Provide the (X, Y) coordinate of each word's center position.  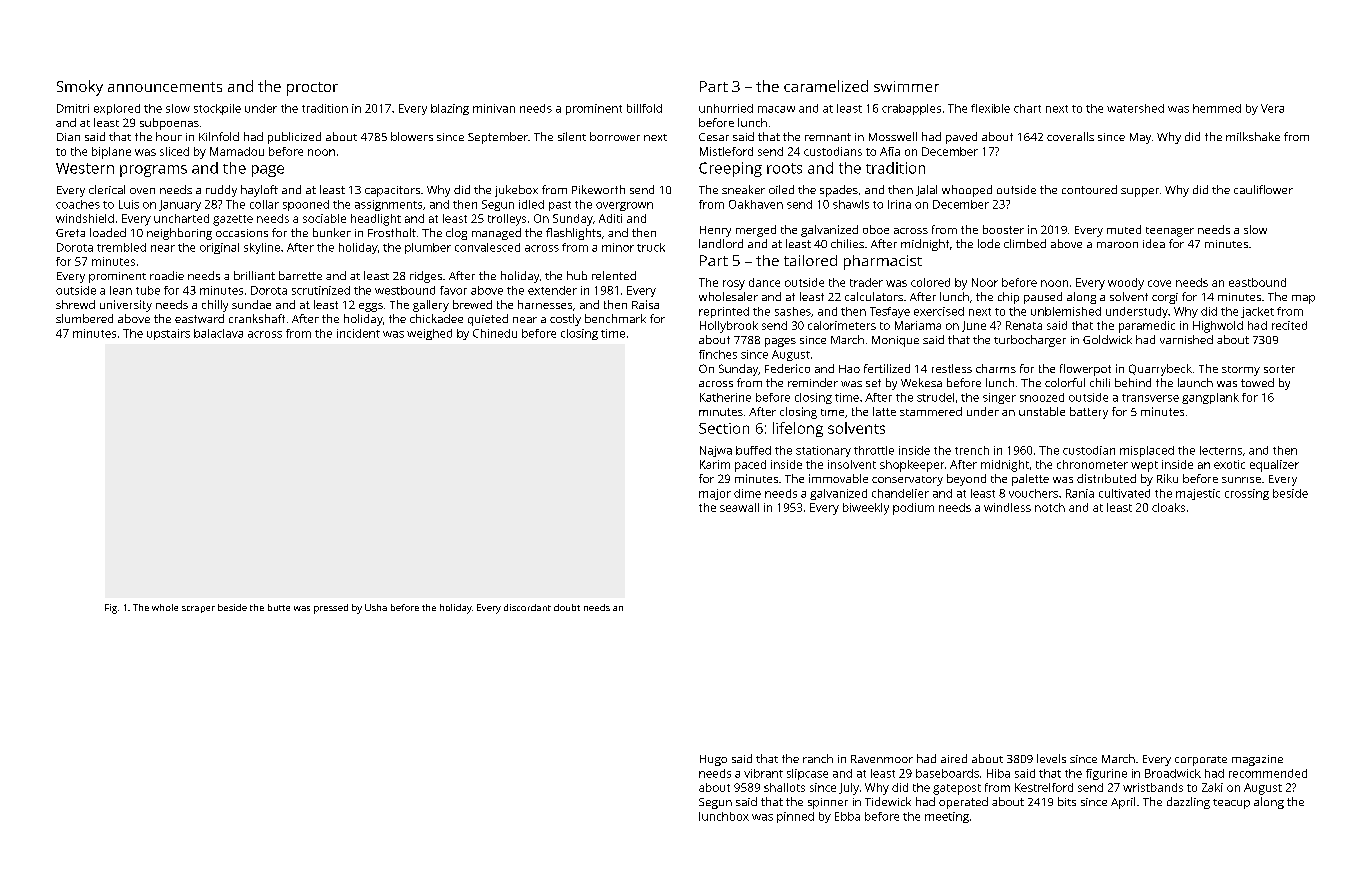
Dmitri (73, 108)
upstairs (168, 334)
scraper (198, 609)
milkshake (1253, 136)
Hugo (713, 760)
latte (884, 411)
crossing (1247, 494)
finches (718, 354)
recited (1289, 325)
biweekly (866, 509)
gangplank (1210, 398)
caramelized (826, 86)
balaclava (218, 333)
